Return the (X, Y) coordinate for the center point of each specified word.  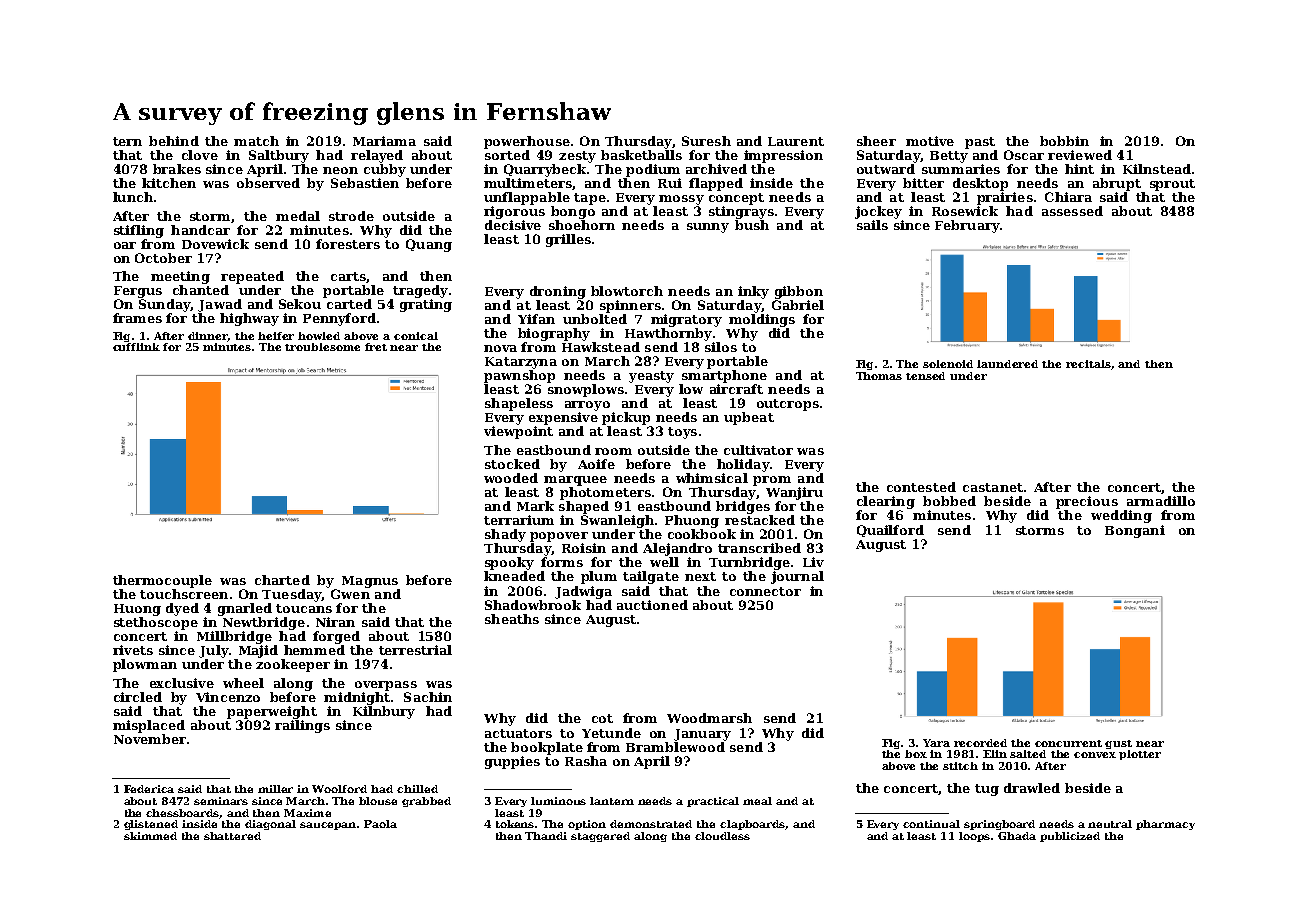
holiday (743, 465)
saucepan (328, 826)
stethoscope (156, 623)
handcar (200, 230)
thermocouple (162, 581)
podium (653, 170)
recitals (1089, 365)
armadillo (1161, 501)
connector (765, 591)
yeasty (651, 377)
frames (137, 318)
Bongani (1135, 531)
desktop (980, 184)
